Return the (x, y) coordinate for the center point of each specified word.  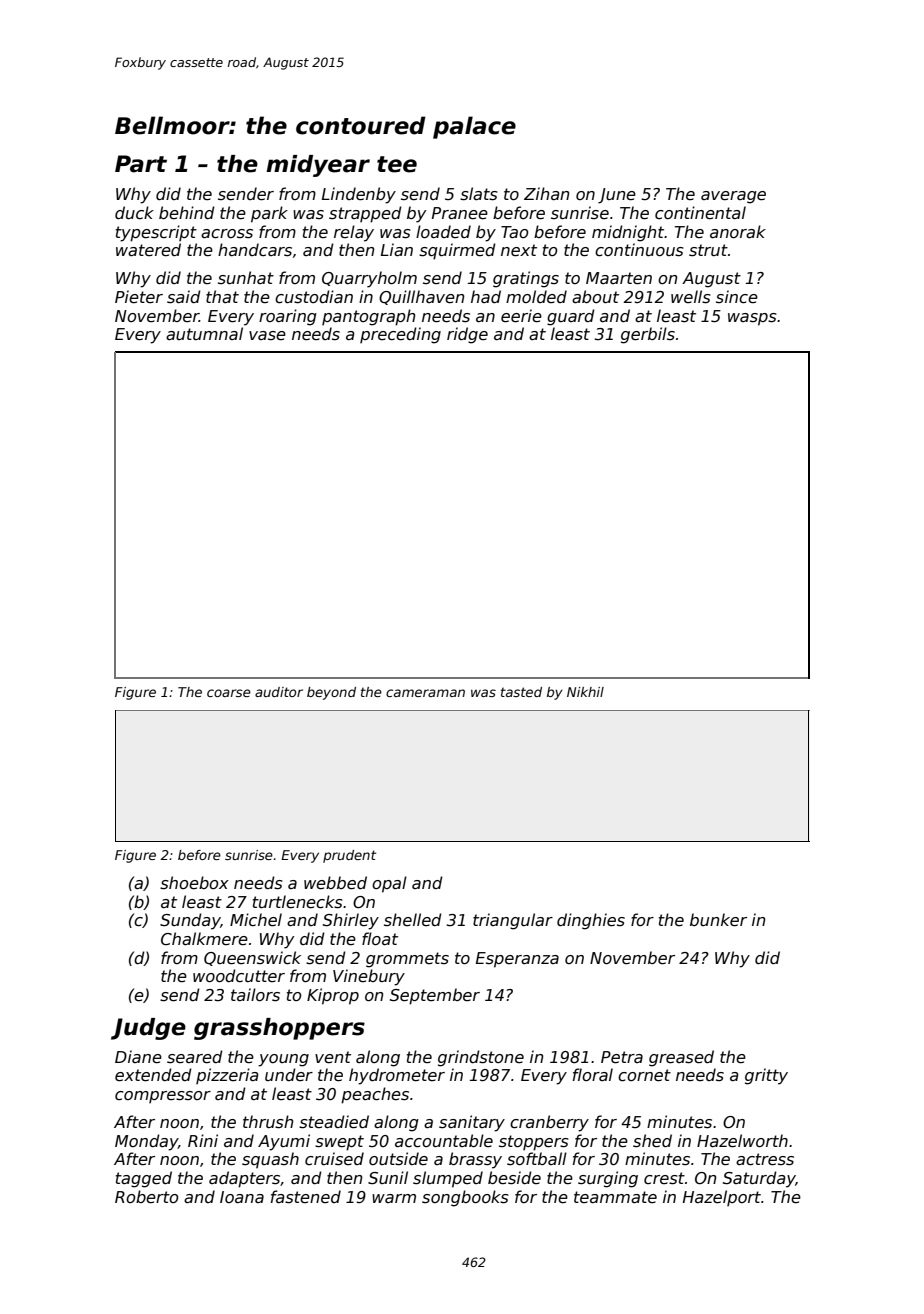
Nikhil (585, 692)
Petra (622, 1057)
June (617, 196)
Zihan (547, 193)
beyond (331, 693)
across (227, 234)
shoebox (194, 883)
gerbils (648, 335)
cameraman (425, 693)
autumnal (204, 333)
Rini (203, 1140)
